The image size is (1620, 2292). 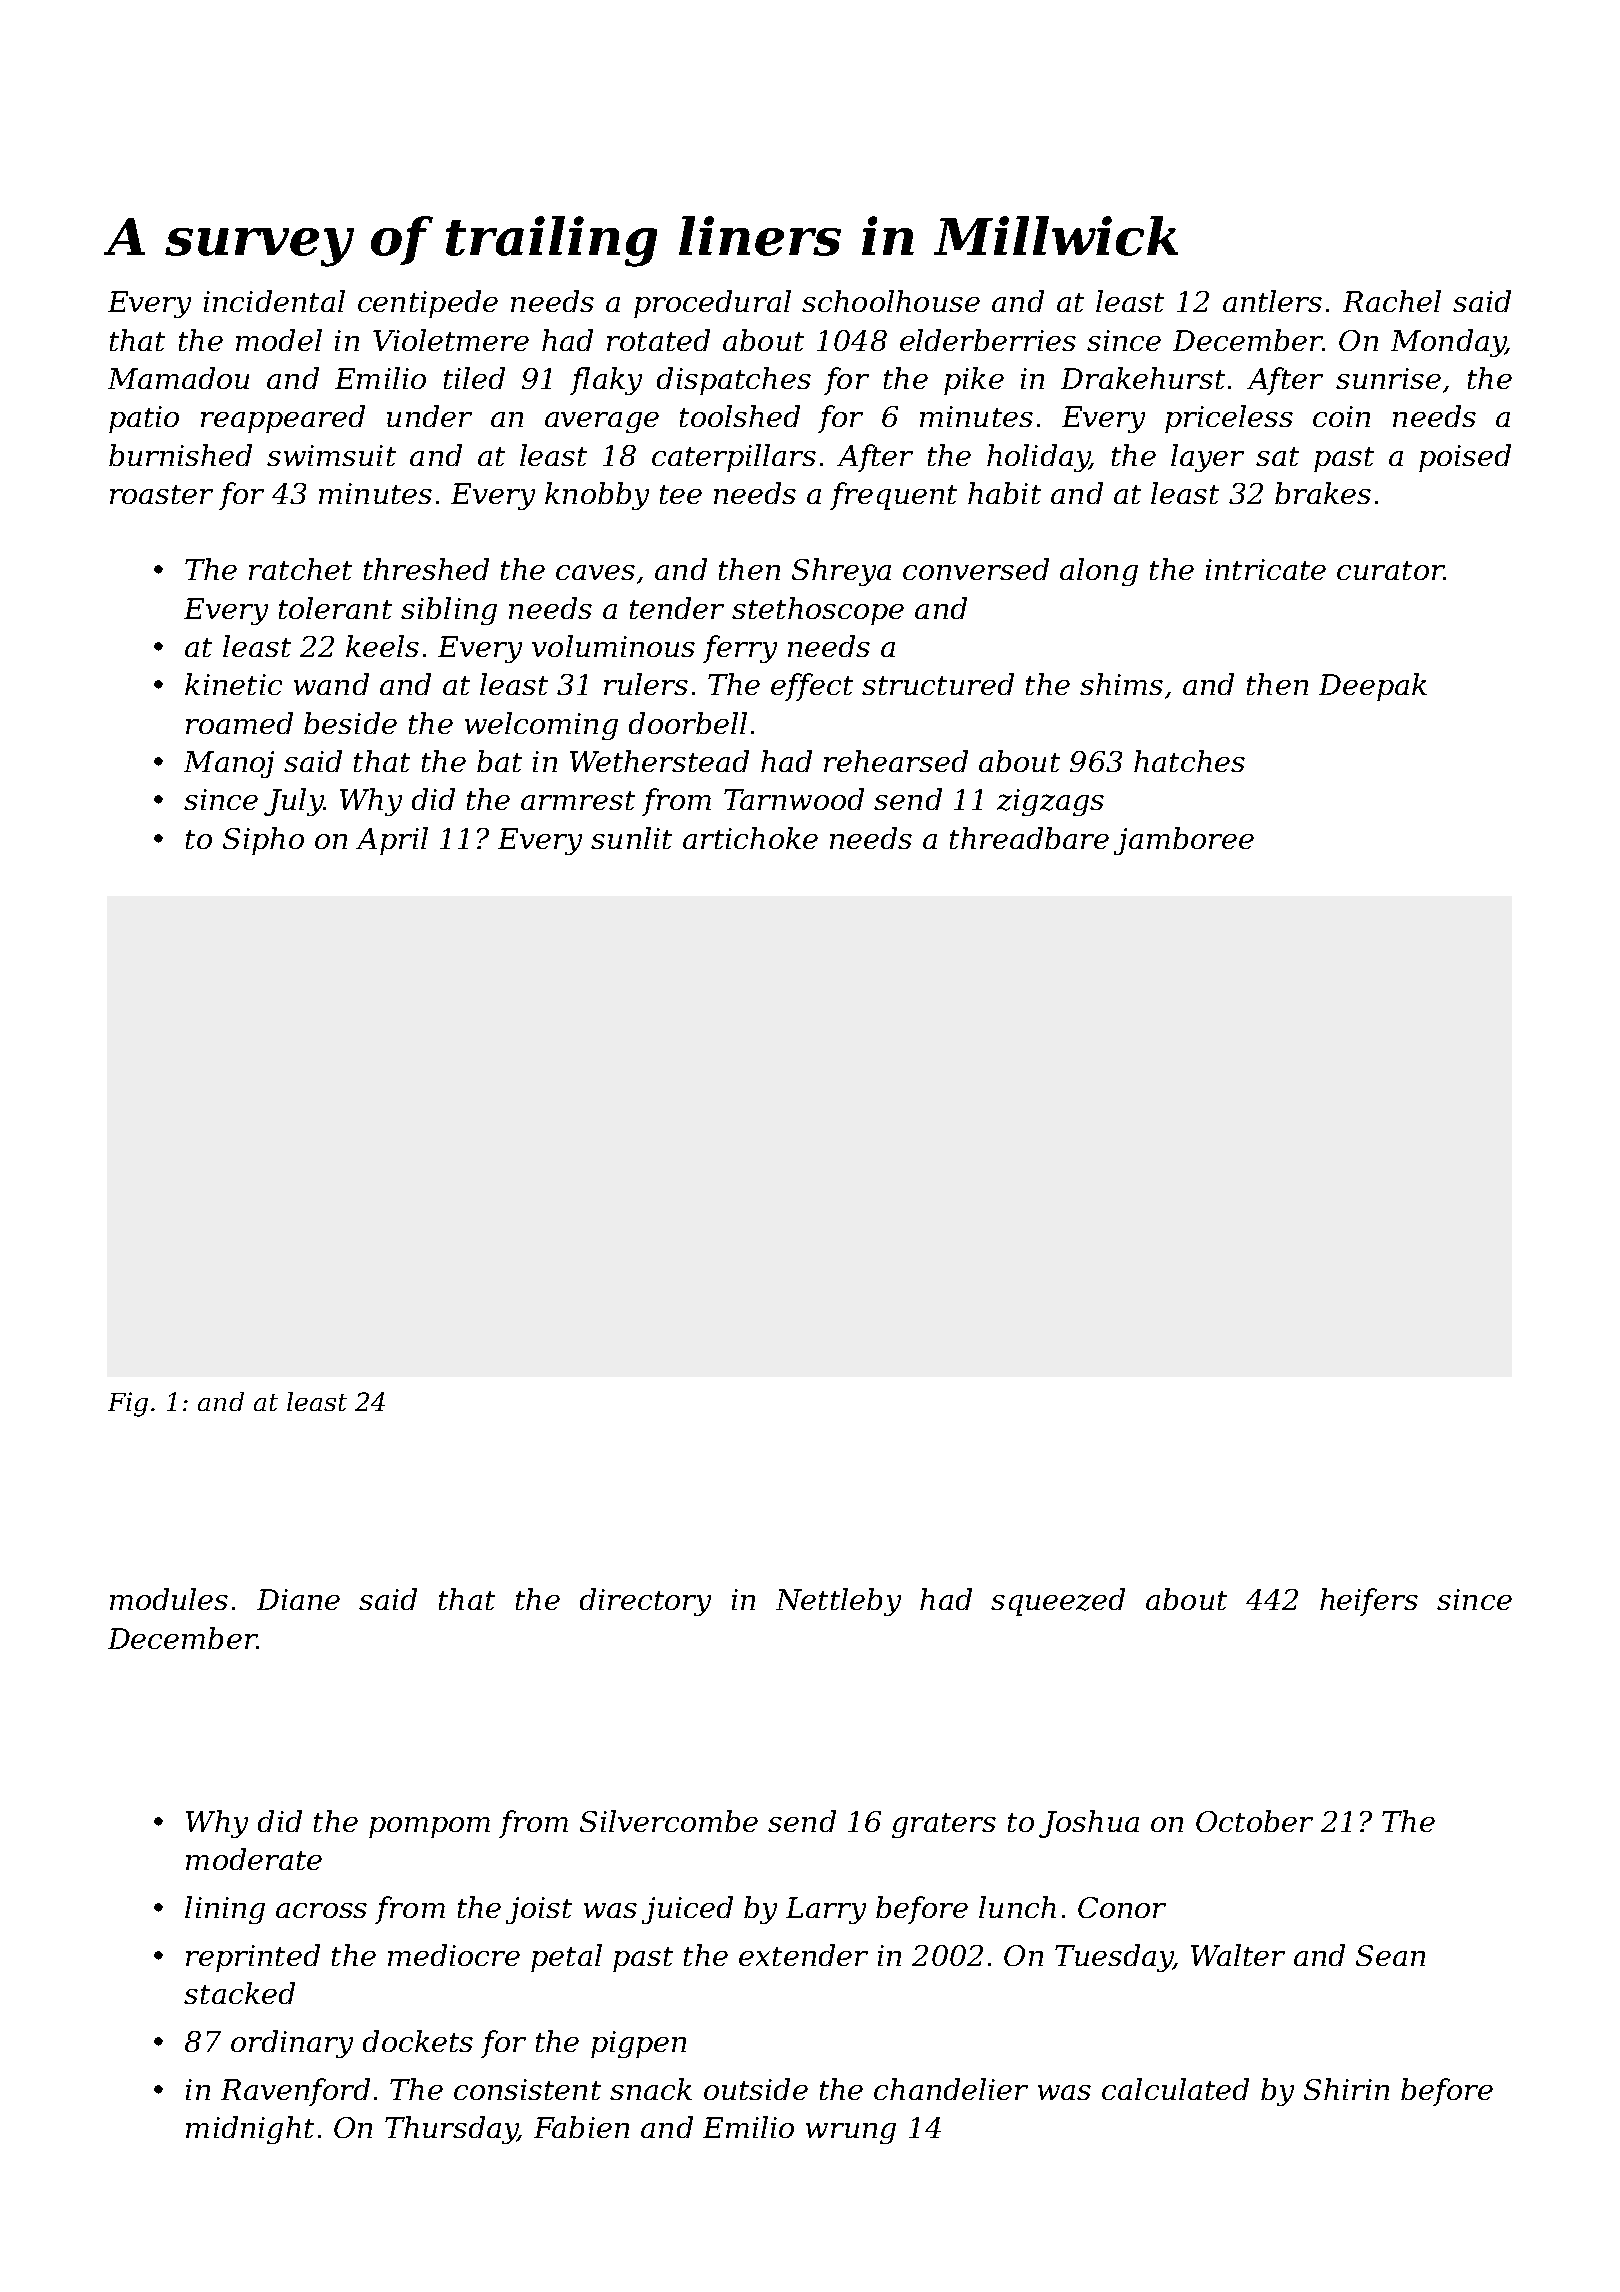 I want to click on threadbare, so click(x=1029, y=838).
